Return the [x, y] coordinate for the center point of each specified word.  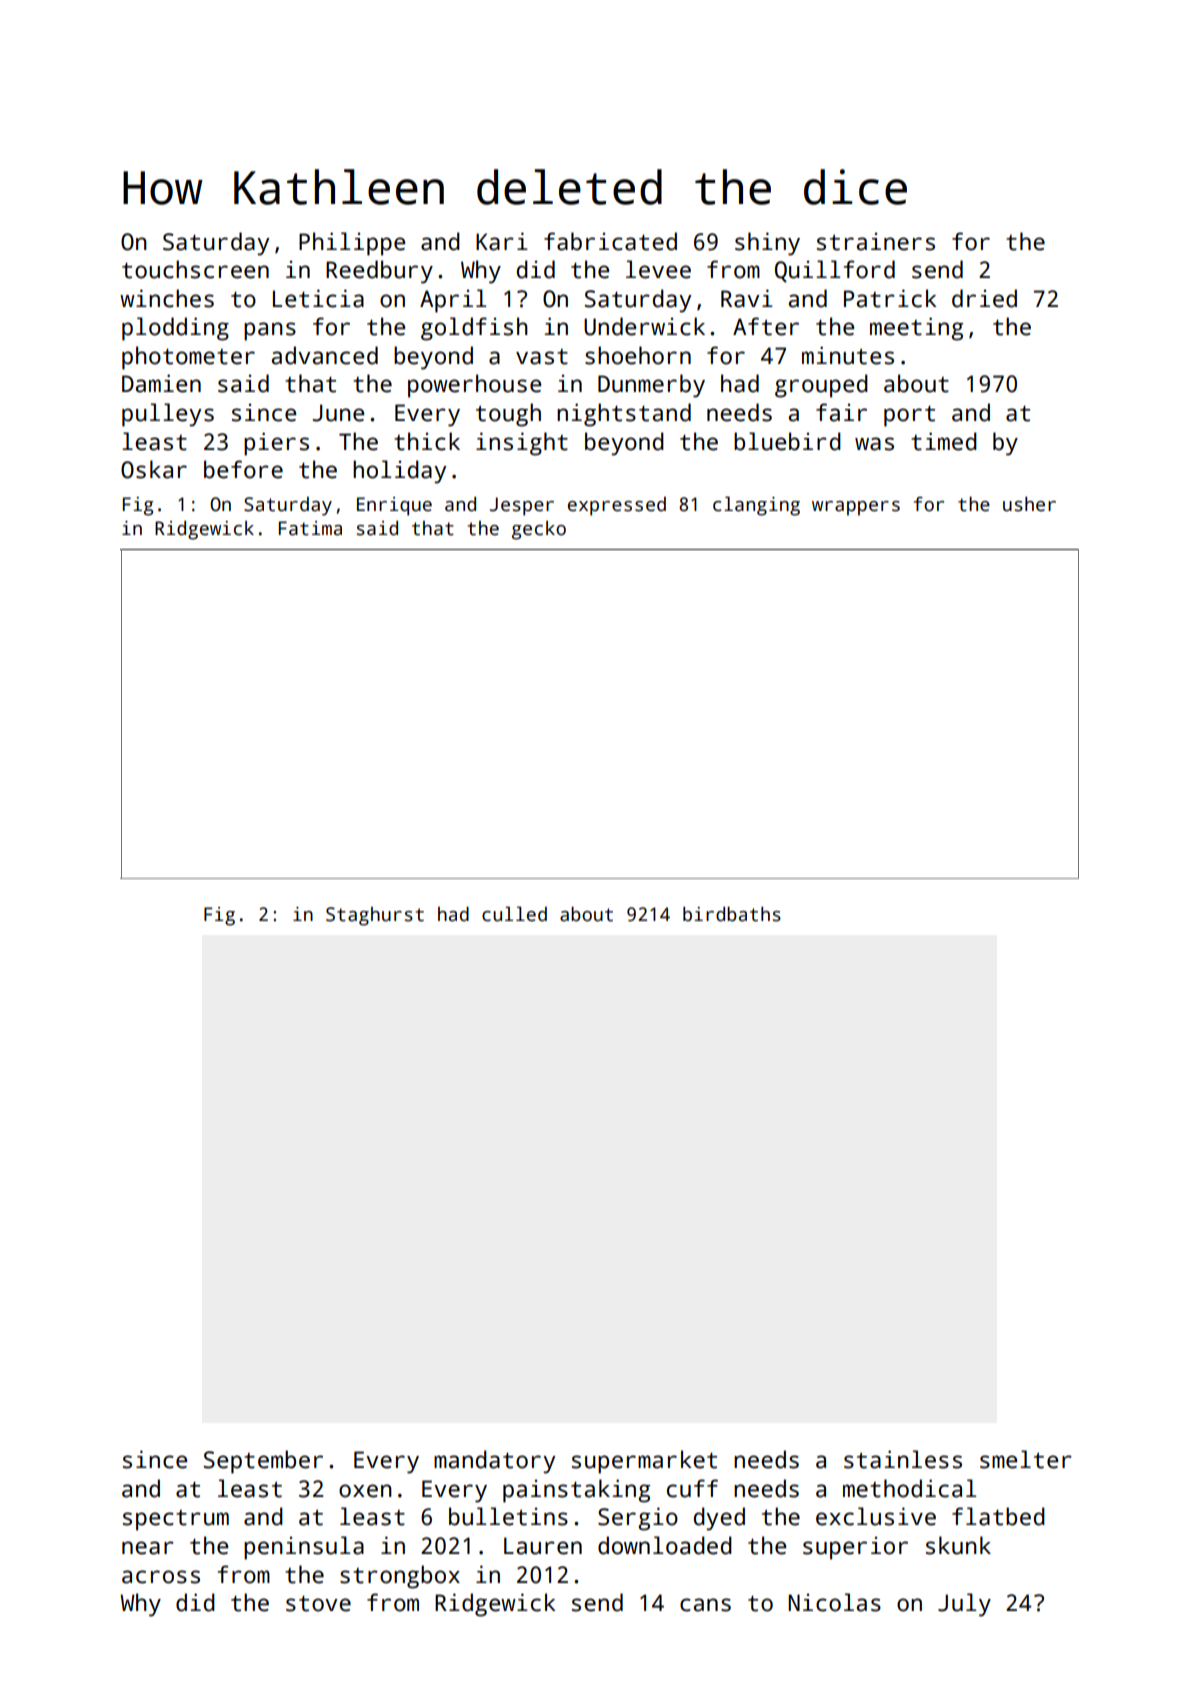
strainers [876, 242]
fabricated [610, 241]
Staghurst [375, 916]
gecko [539, 530]
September [263, 1462]
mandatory [494, 1462]
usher [1029, 504]
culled [514, 914]
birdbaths [732, 914]
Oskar [154, 469]
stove [318, 1603]
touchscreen [195, 269]
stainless [903, 1459]
